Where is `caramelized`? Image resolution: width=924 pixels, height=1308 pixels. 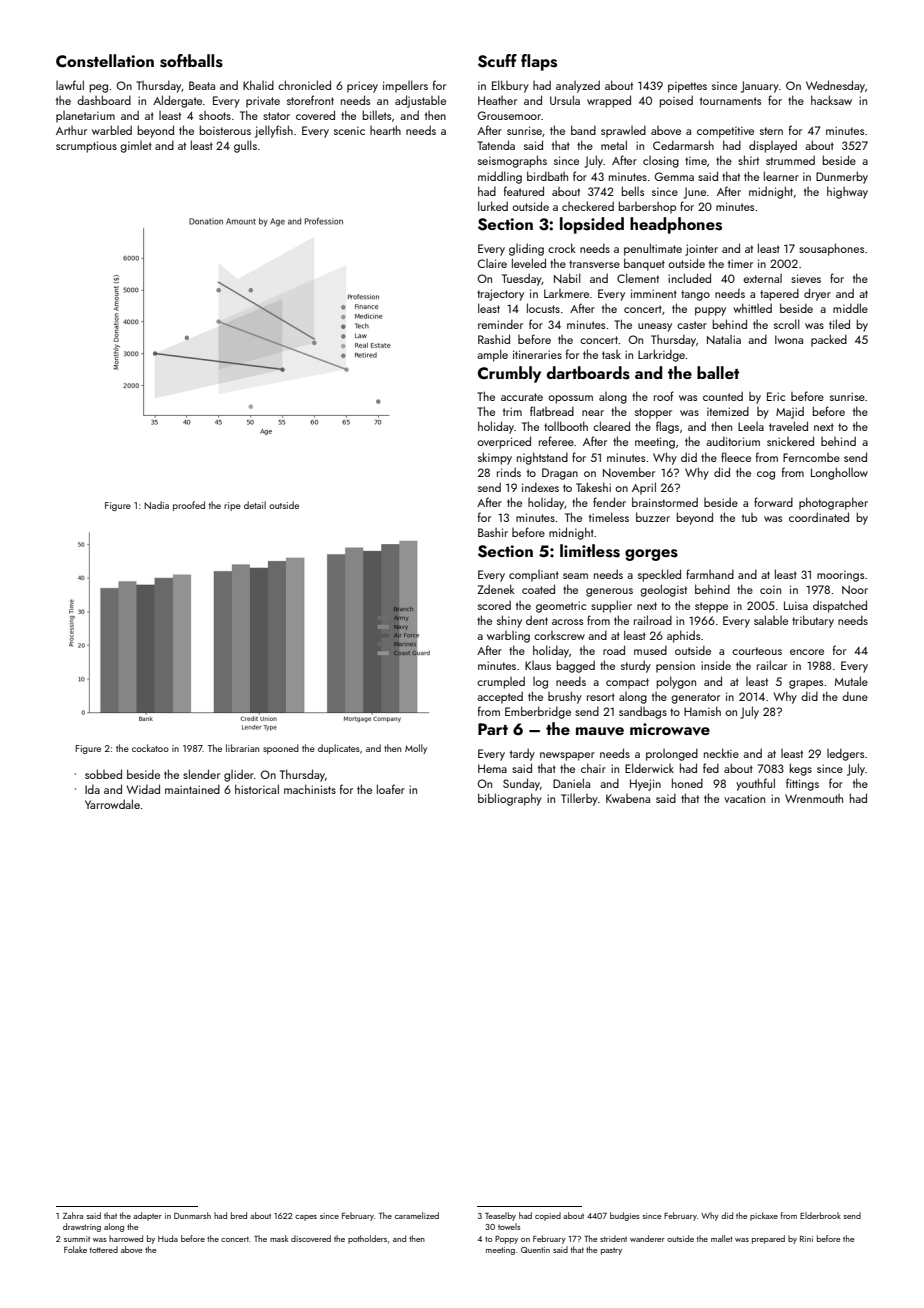
caramelized is located at coordinates (417, 1215).
